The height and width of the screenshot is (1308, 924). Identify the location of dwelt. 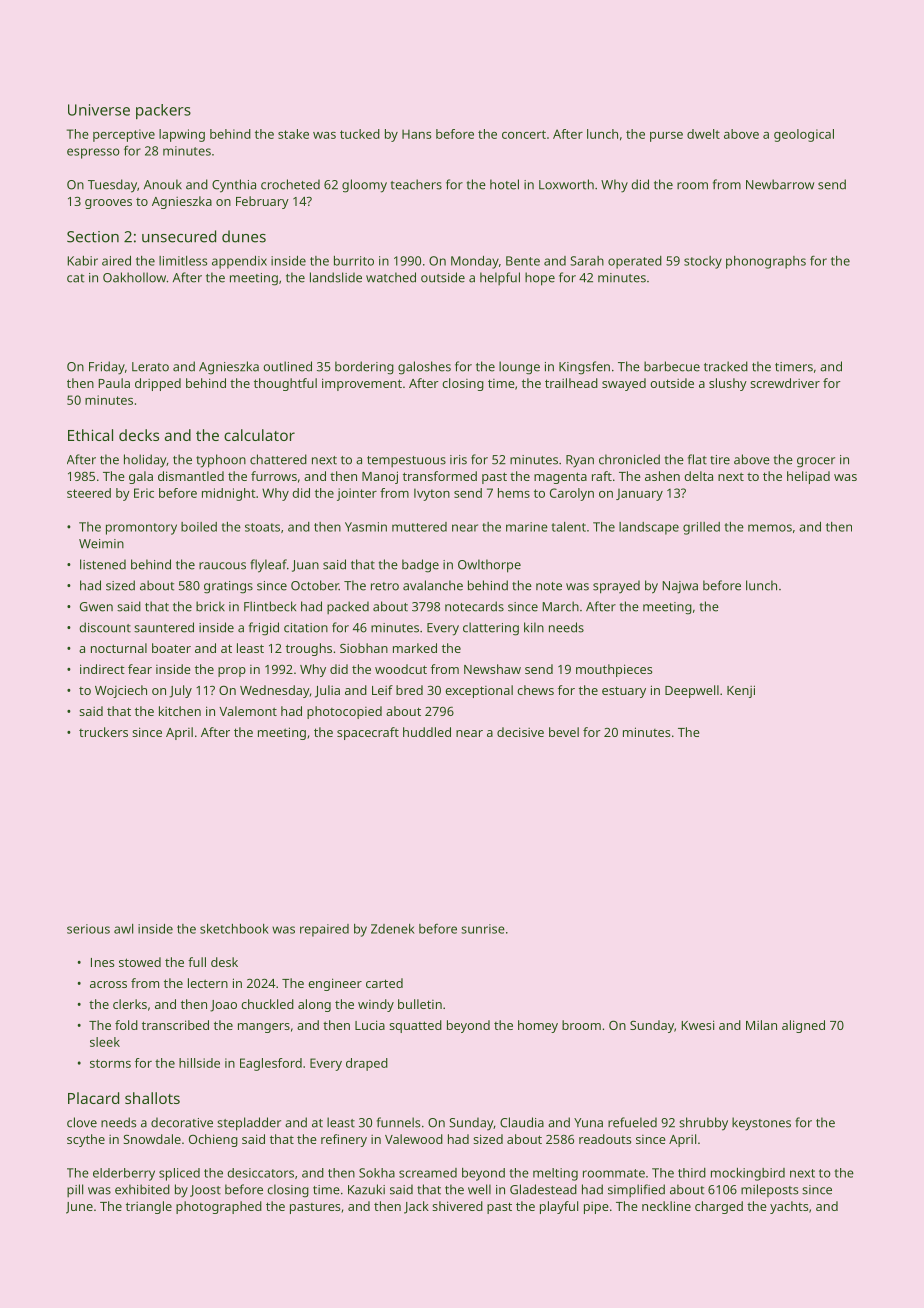
(703, 134).
